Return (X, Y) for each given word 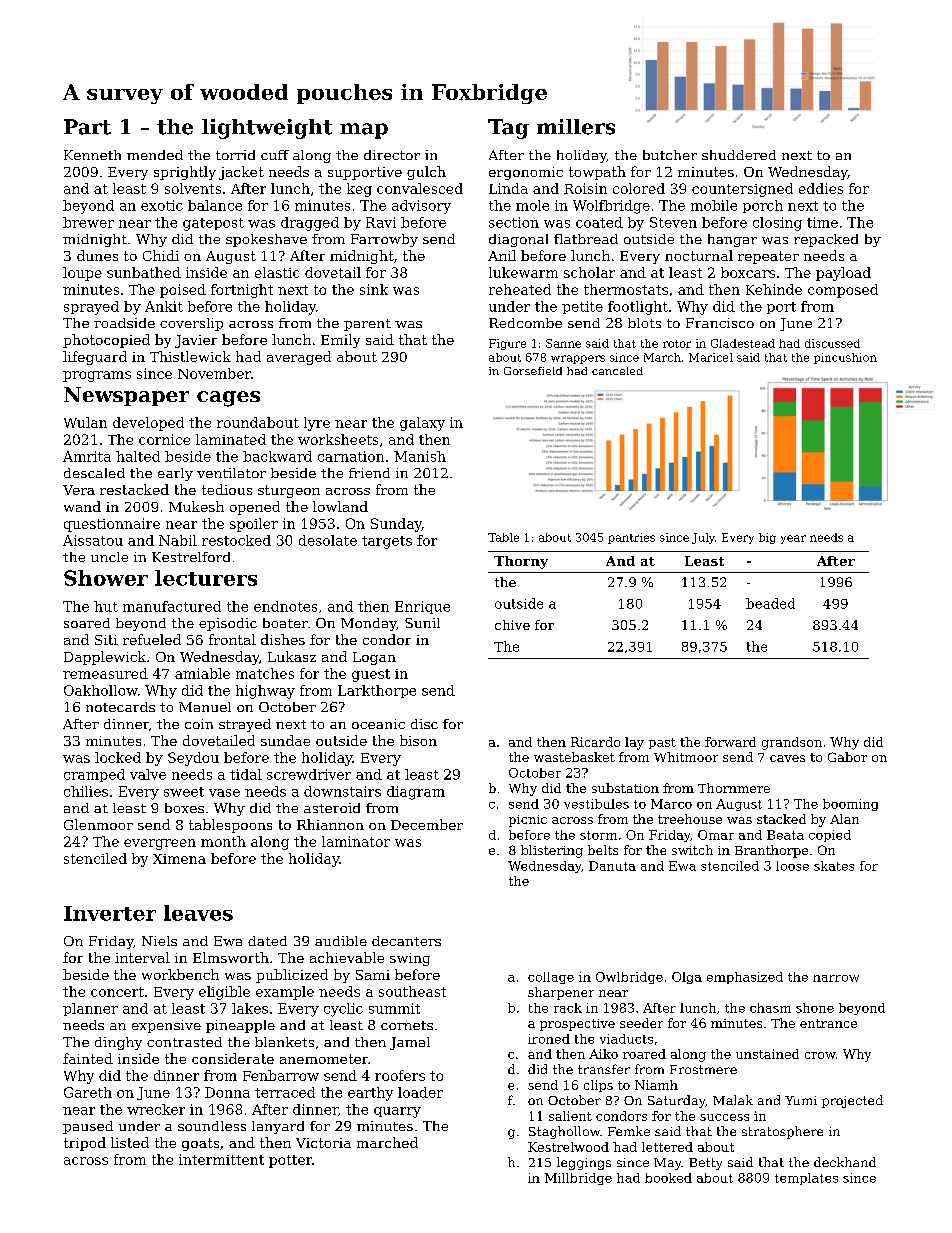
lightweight (267, 129)
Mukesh (196, 506)
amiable (202, 673)
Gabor (847, 757)
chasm (770, 1008)
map (364, 131)
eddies (821, 188)
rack (568, 1008)
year (793, 539)
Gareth (88, 1092)
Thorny (521, 562)
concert (117, 992)
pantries (631, 538)
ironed (549, 1039)
